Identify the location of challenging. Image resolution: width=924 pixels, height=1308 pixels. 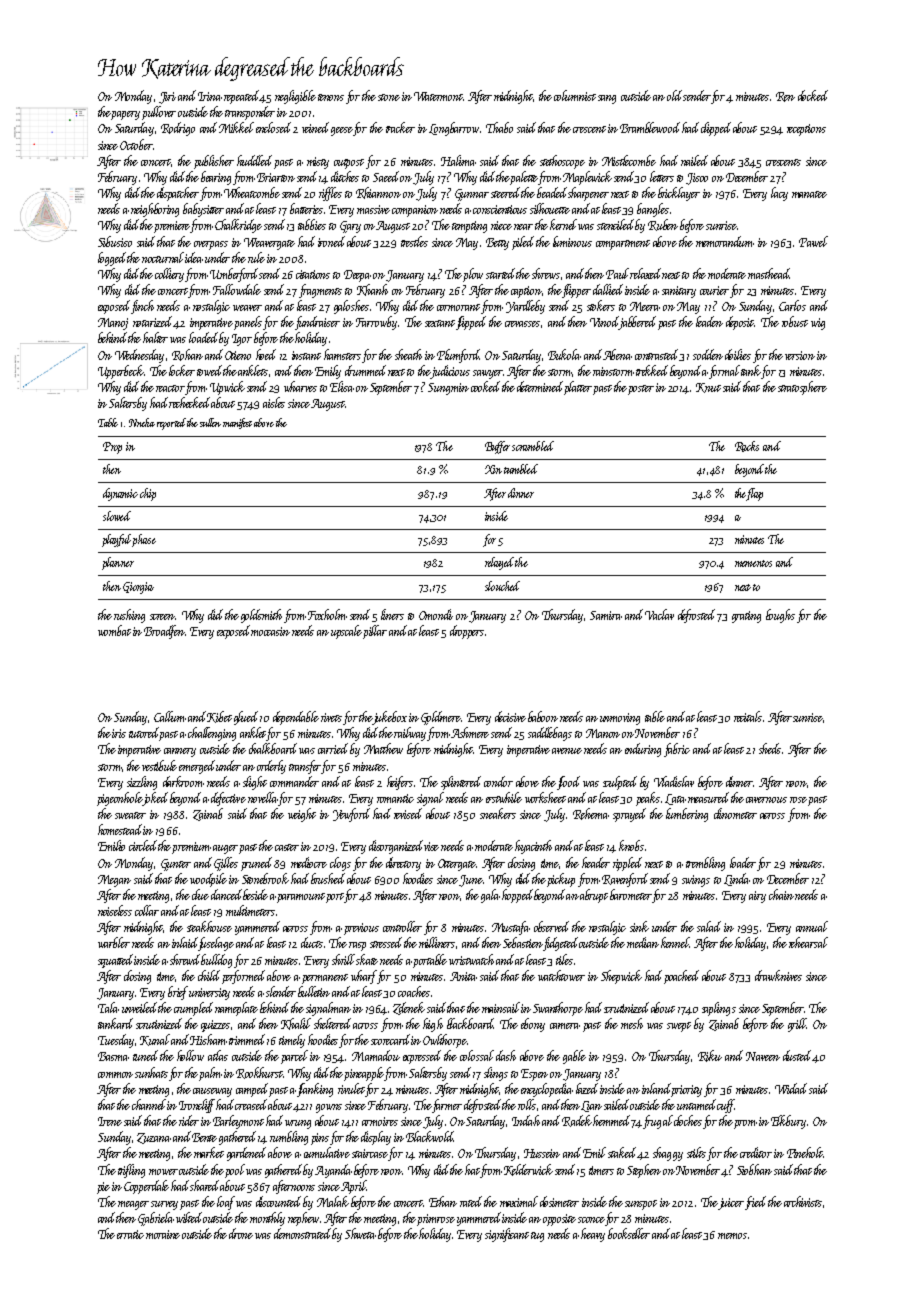
(212, 734).
